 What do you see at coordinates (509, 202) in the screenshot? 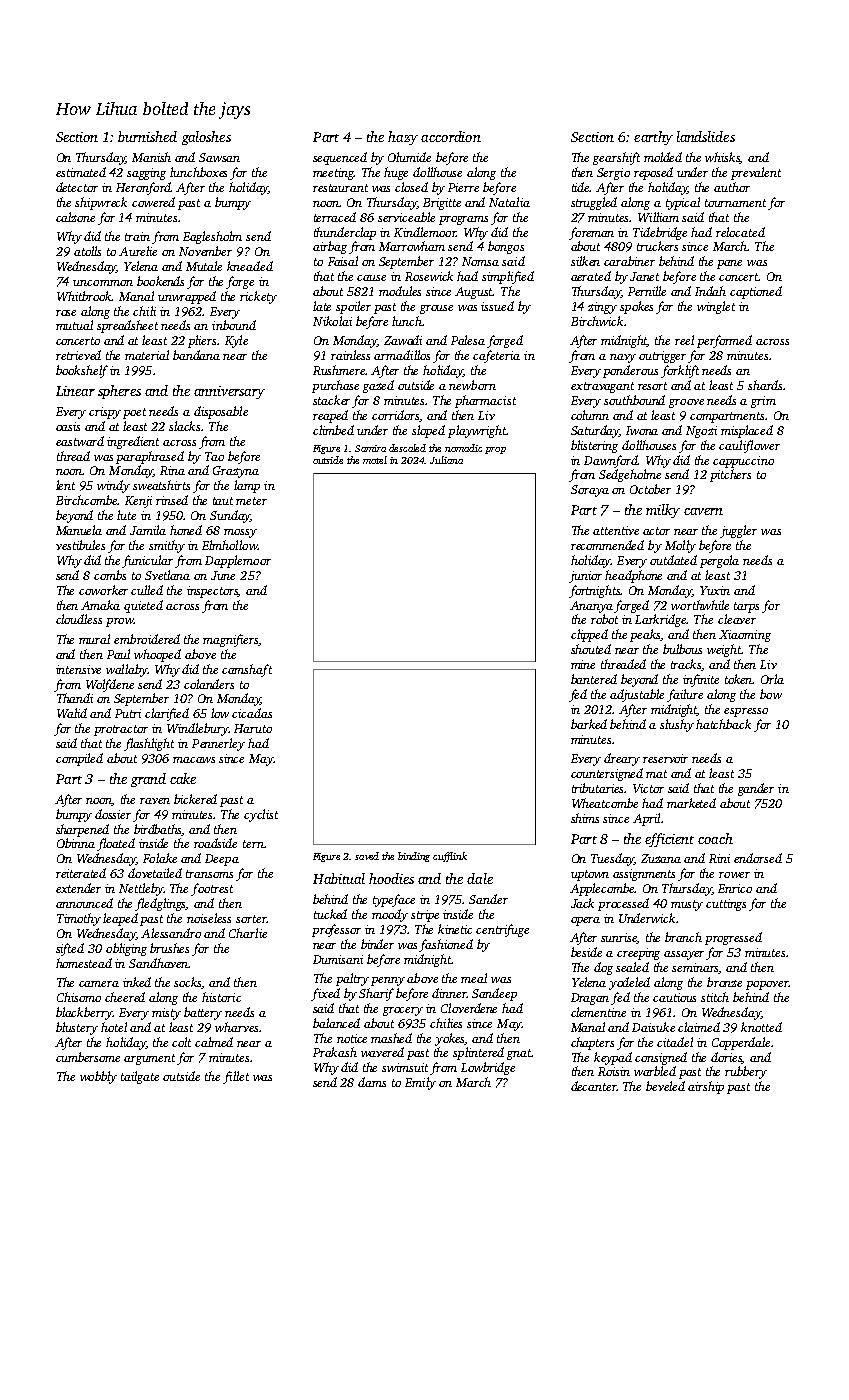
I see `Natalia` at bounding box center [509, 202].
